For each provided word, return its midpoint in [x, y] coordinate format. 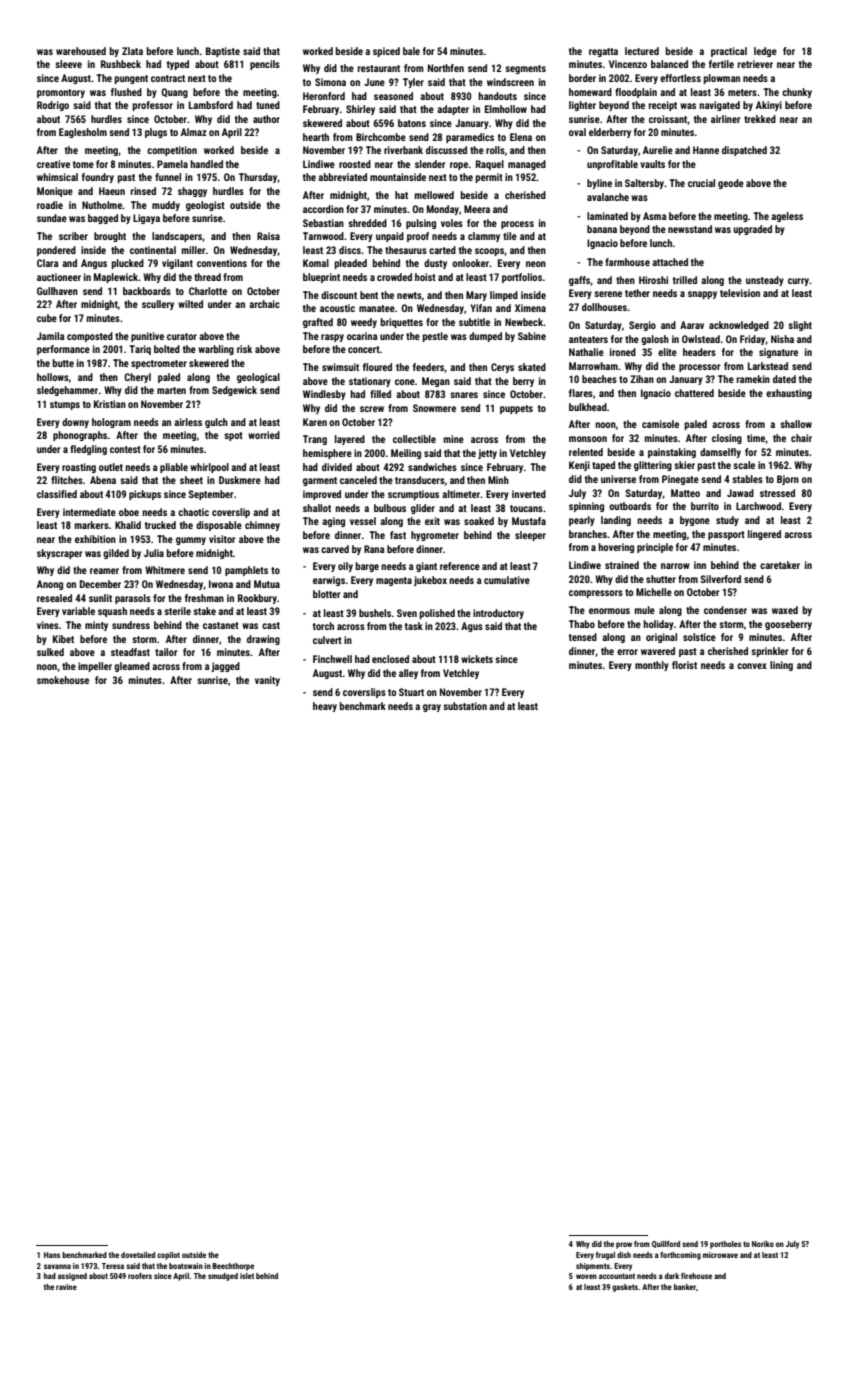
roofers [140, 1276]
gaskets [625, 1288]
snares [464, 395]
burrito [705, 506]
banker [685, 1287]
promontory [61, 93]
